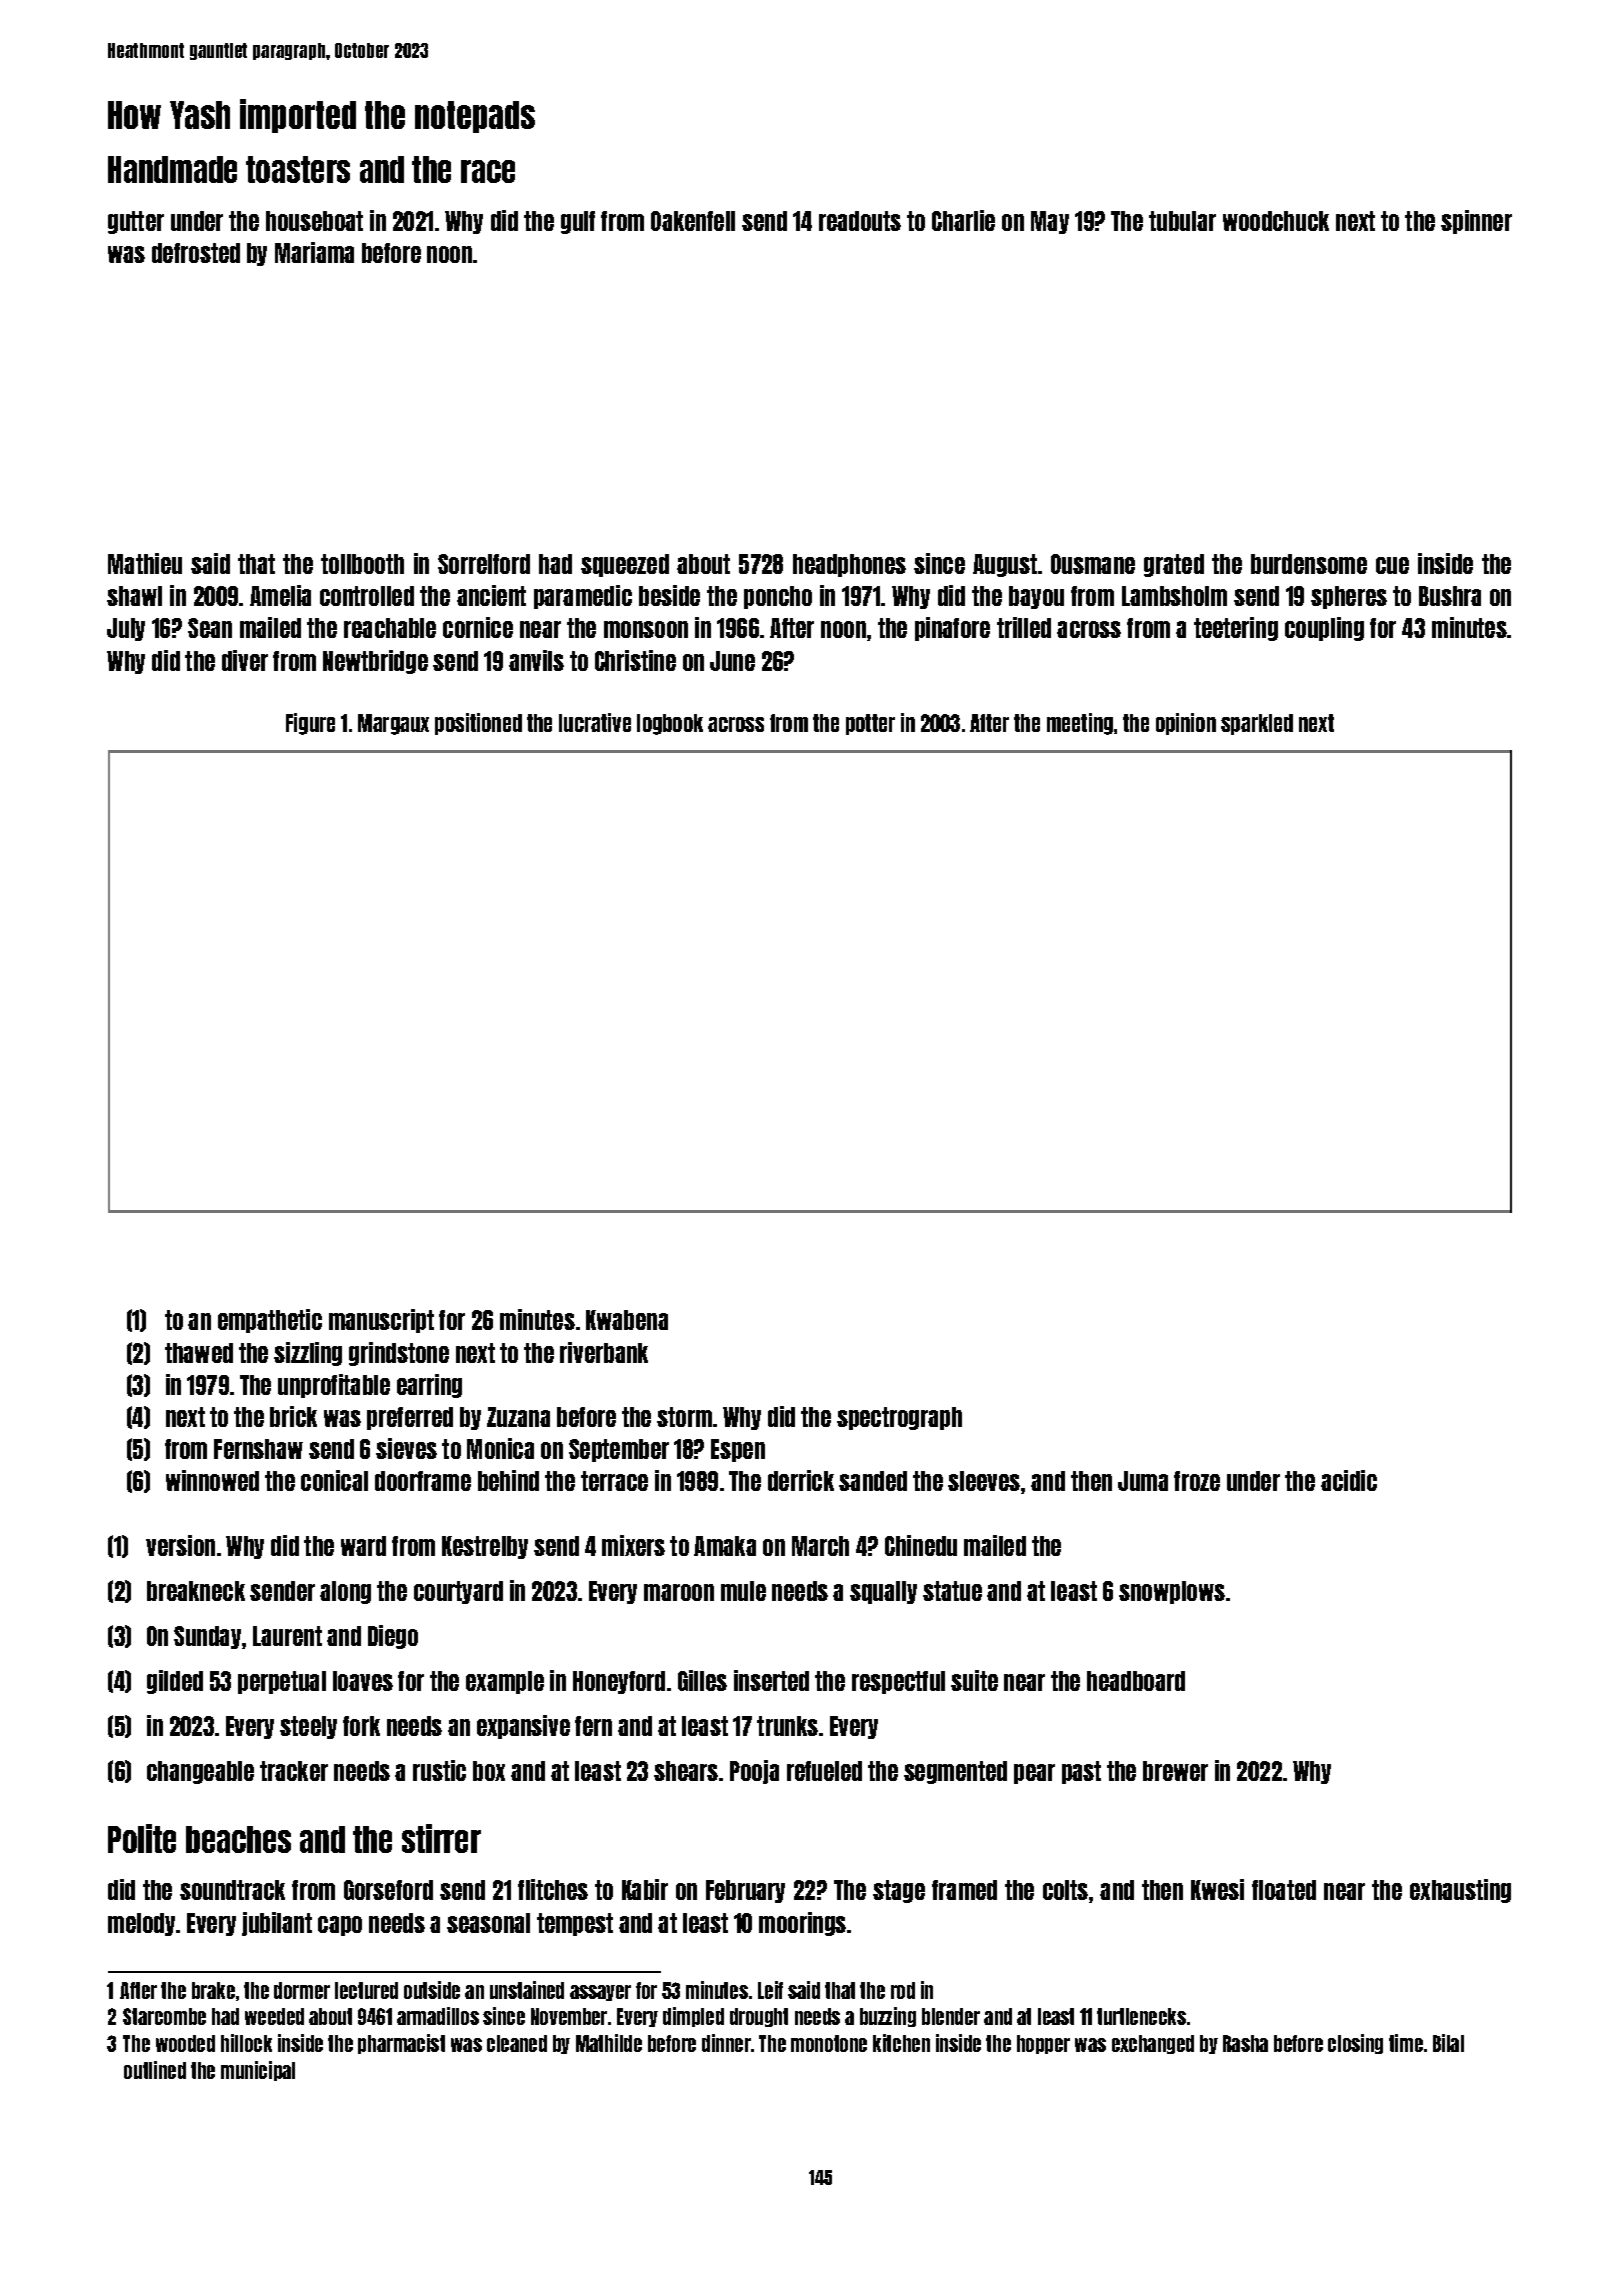 This screenshot has height=2292, width=1620. Describe the element at coordinates (1093, 564) in the screenshot. I see `Ousmane` at that location.
